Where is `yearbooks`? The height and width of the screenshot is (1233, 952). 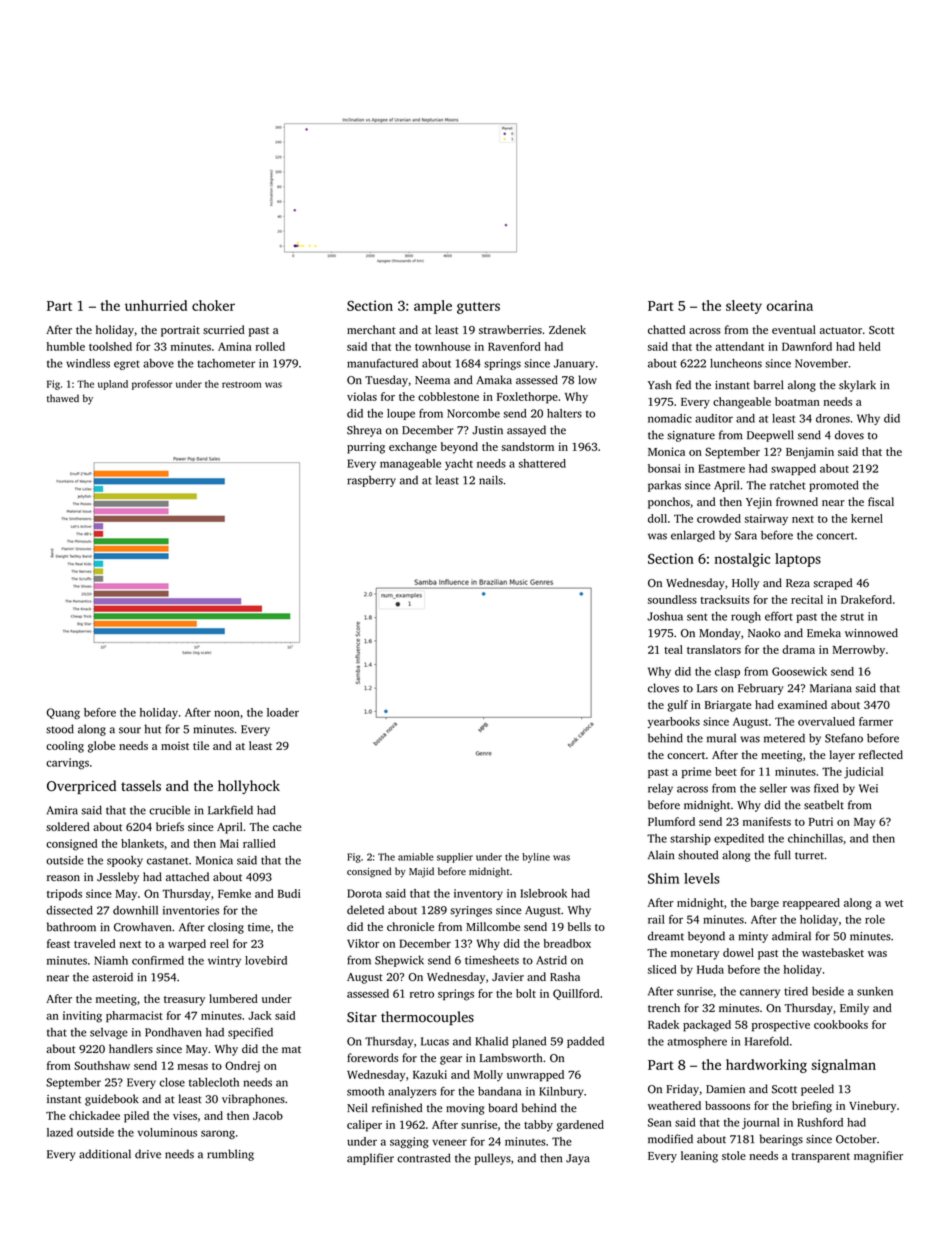 yearbooks is located at coordinates (674, 722).
